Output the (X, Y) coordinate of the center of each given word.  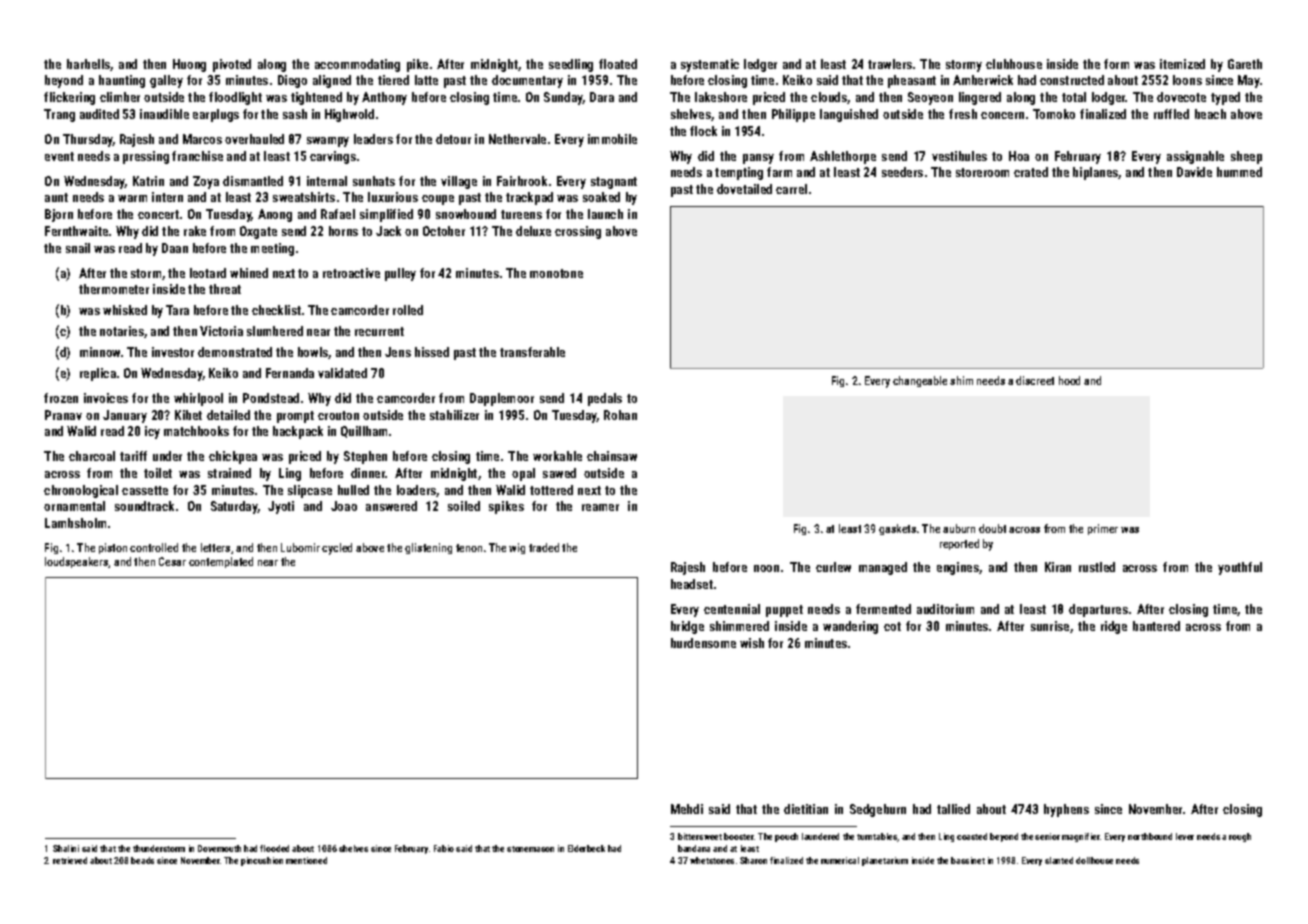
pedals (605, 399)
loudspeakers (77, 562)
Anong (275, 215)
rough (1240, 837)
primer (1103, 529)
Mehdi (687, 809)
